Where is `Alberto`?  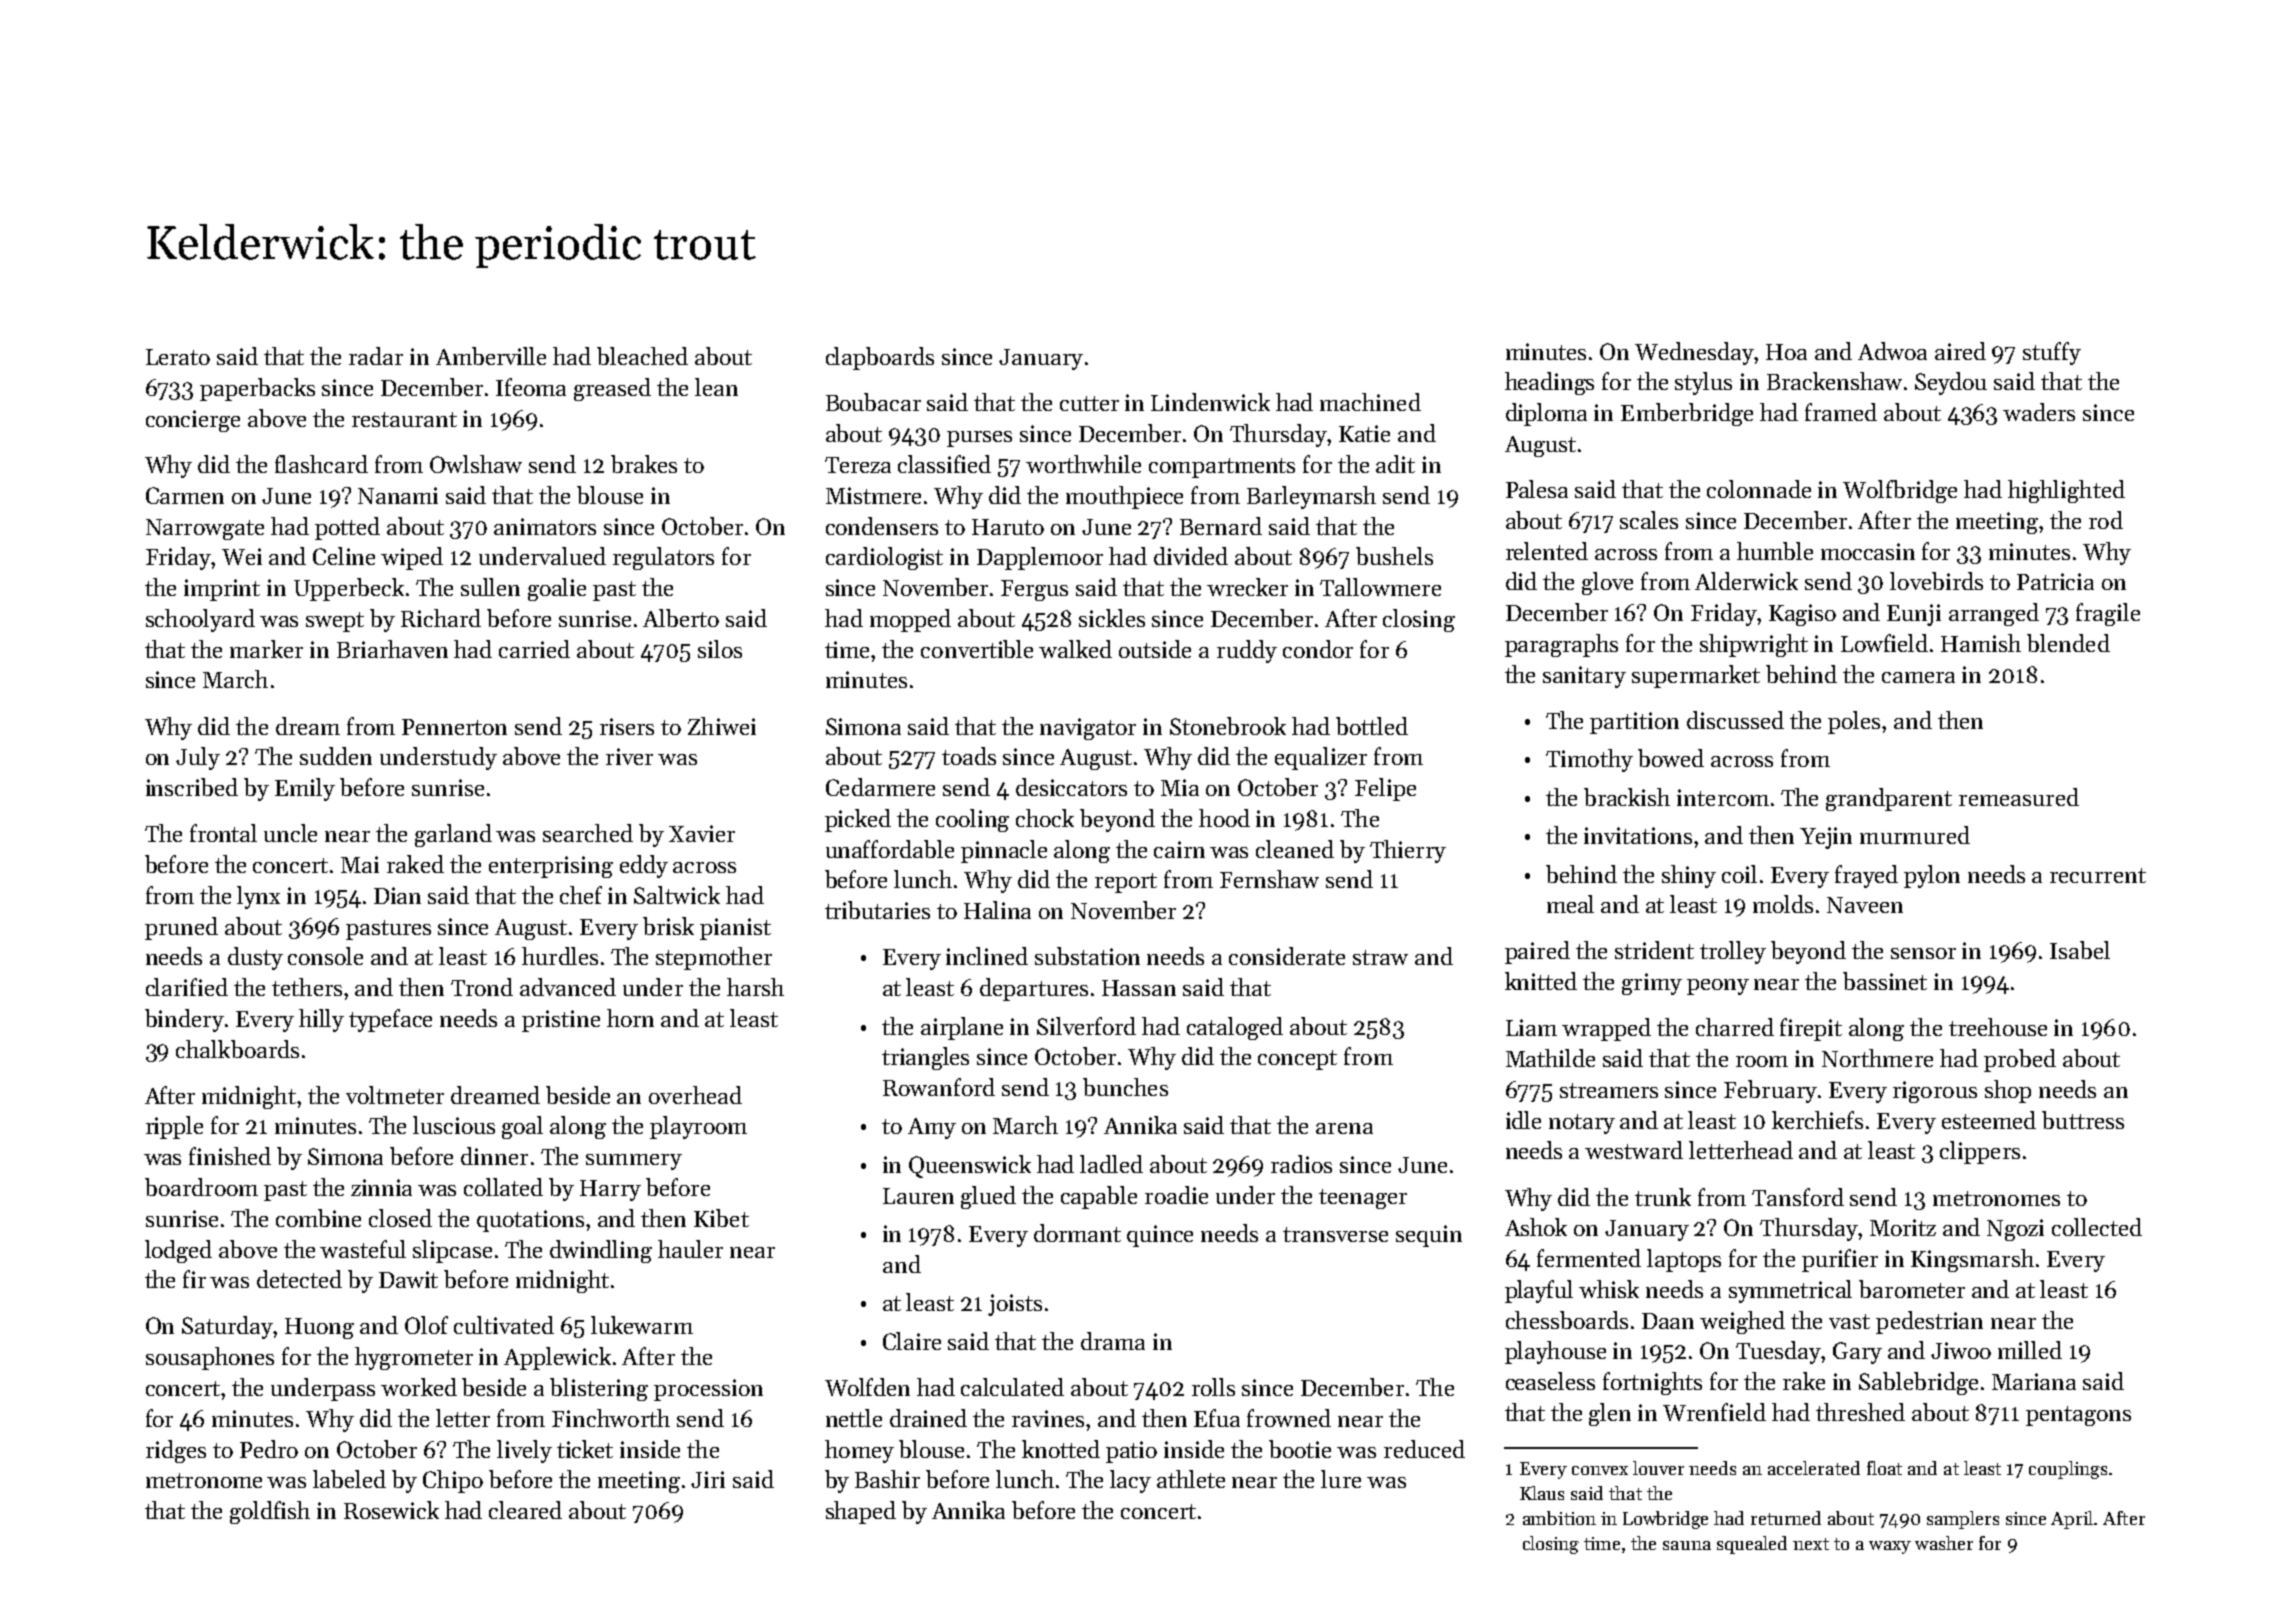 Alberto is located at coordinates (681, 618).
